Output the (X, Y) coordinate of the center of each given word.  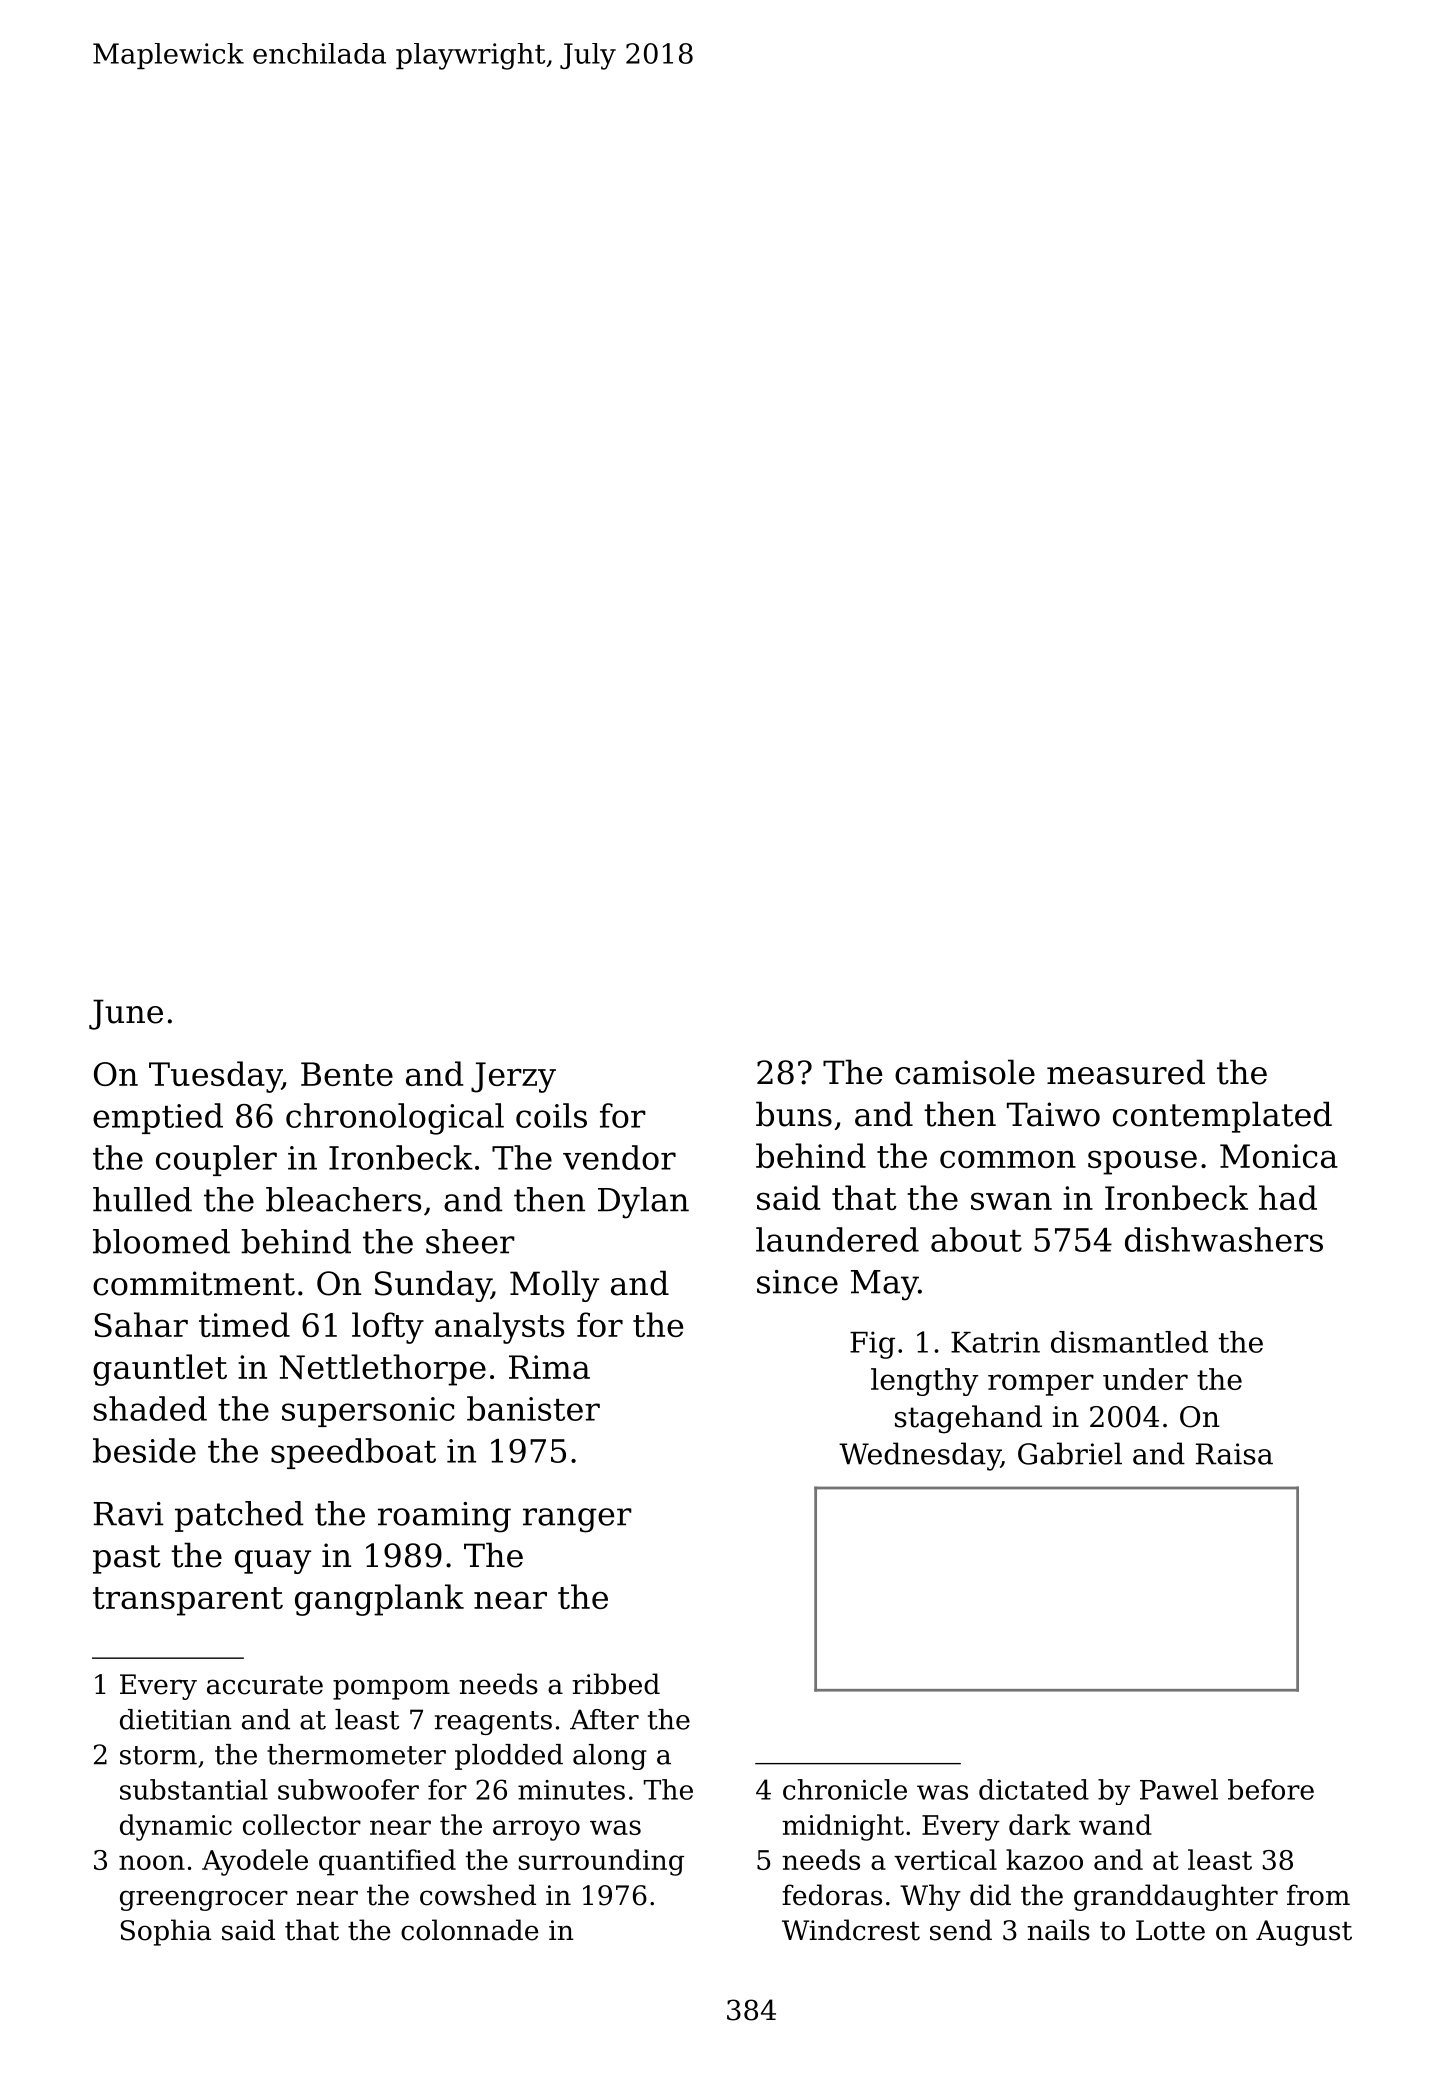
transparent (188, 1601)
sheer (470, 1241)
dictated (1034, 1789)
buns (794, 1114)
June (126, 1014)
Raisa (1234, 1454)
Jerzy (513, 1077)
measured (1126, 1072)
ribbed (616, 1684)
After (604, 1719)
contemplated (1222, 1117)
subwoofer (348, 1789)
